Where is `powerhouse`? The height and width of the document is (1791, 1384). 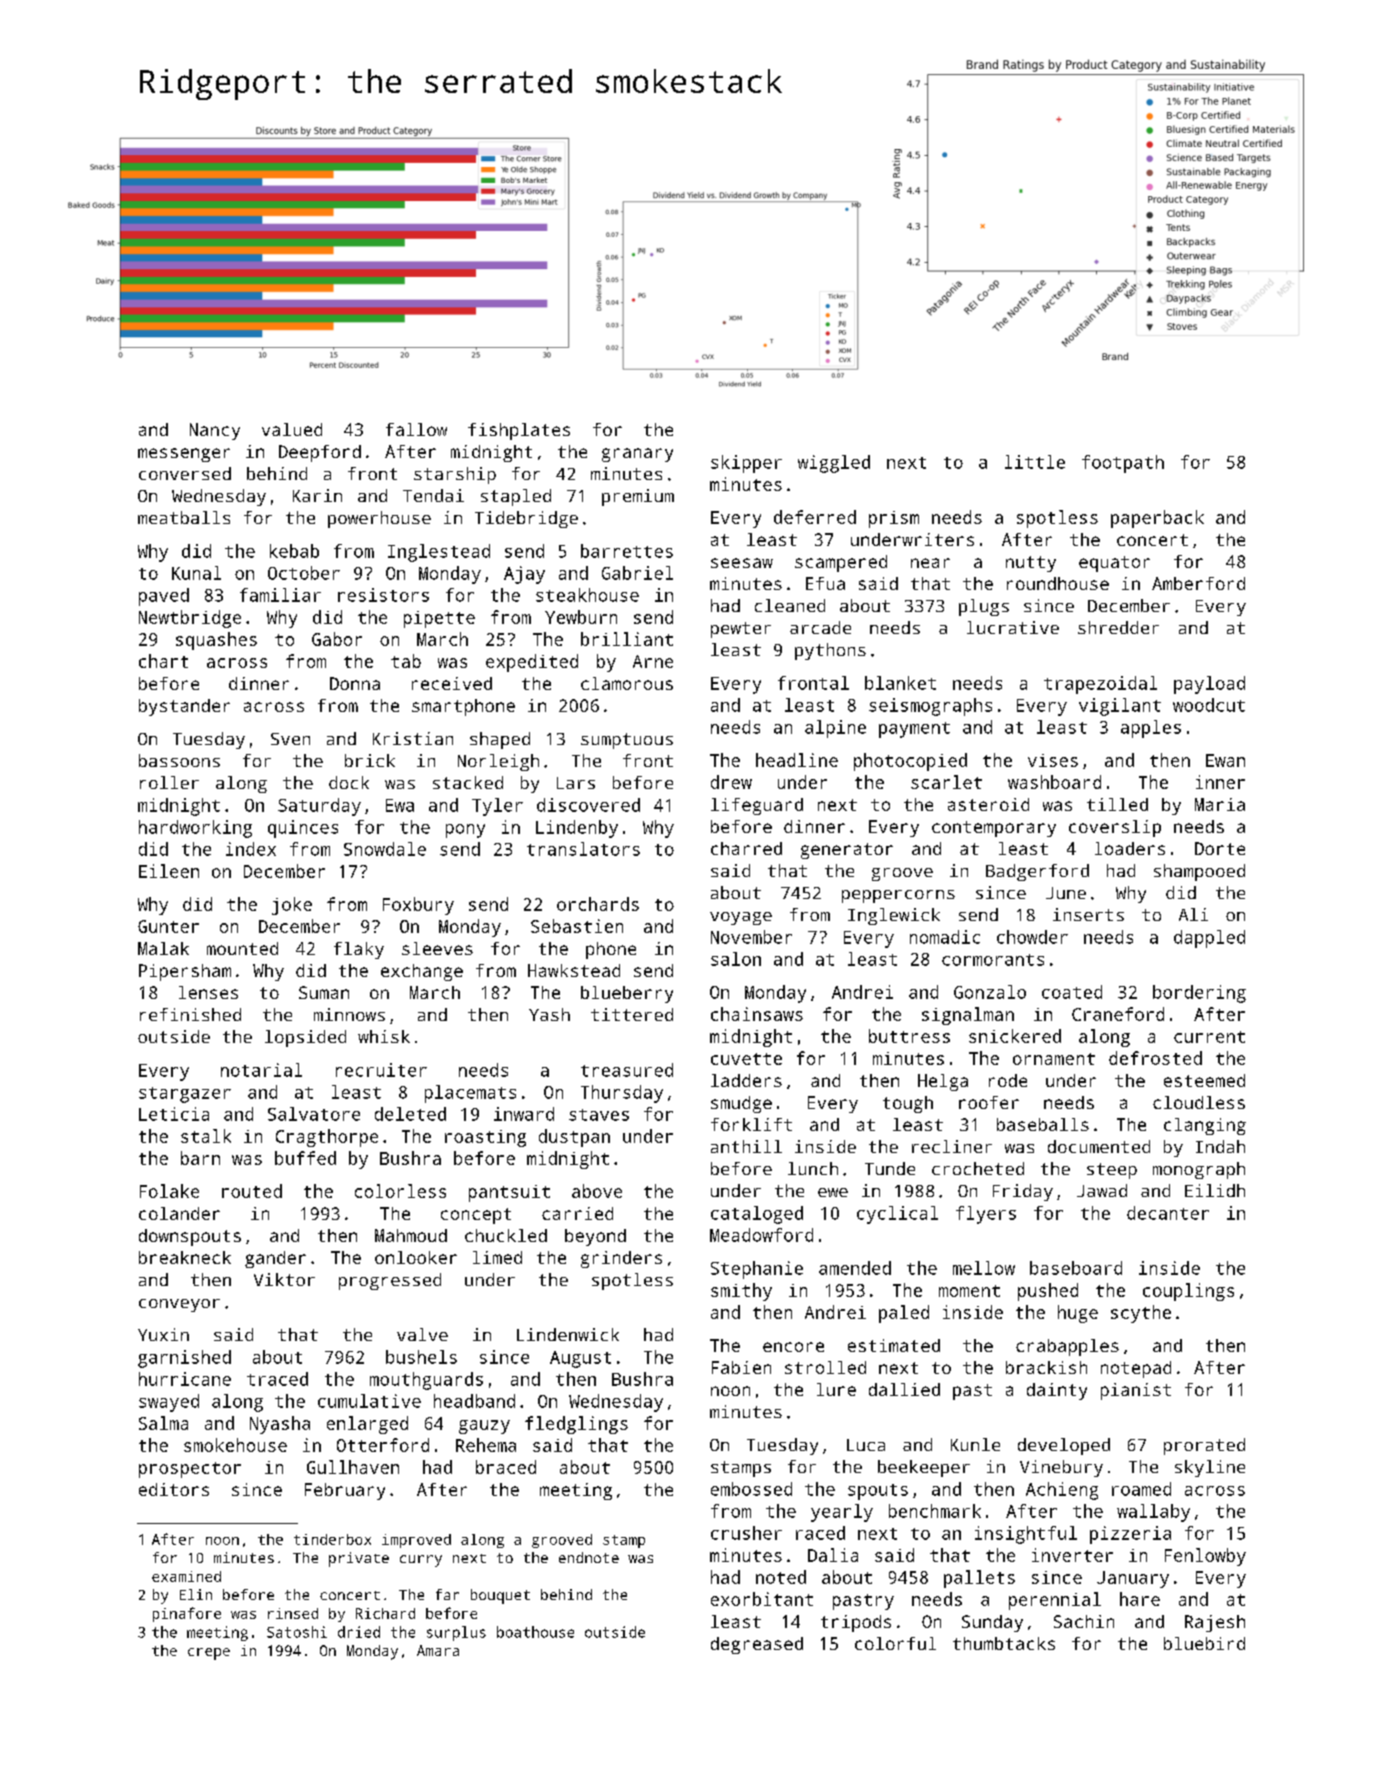
powerhouse is located at coordinates (379, 519).
